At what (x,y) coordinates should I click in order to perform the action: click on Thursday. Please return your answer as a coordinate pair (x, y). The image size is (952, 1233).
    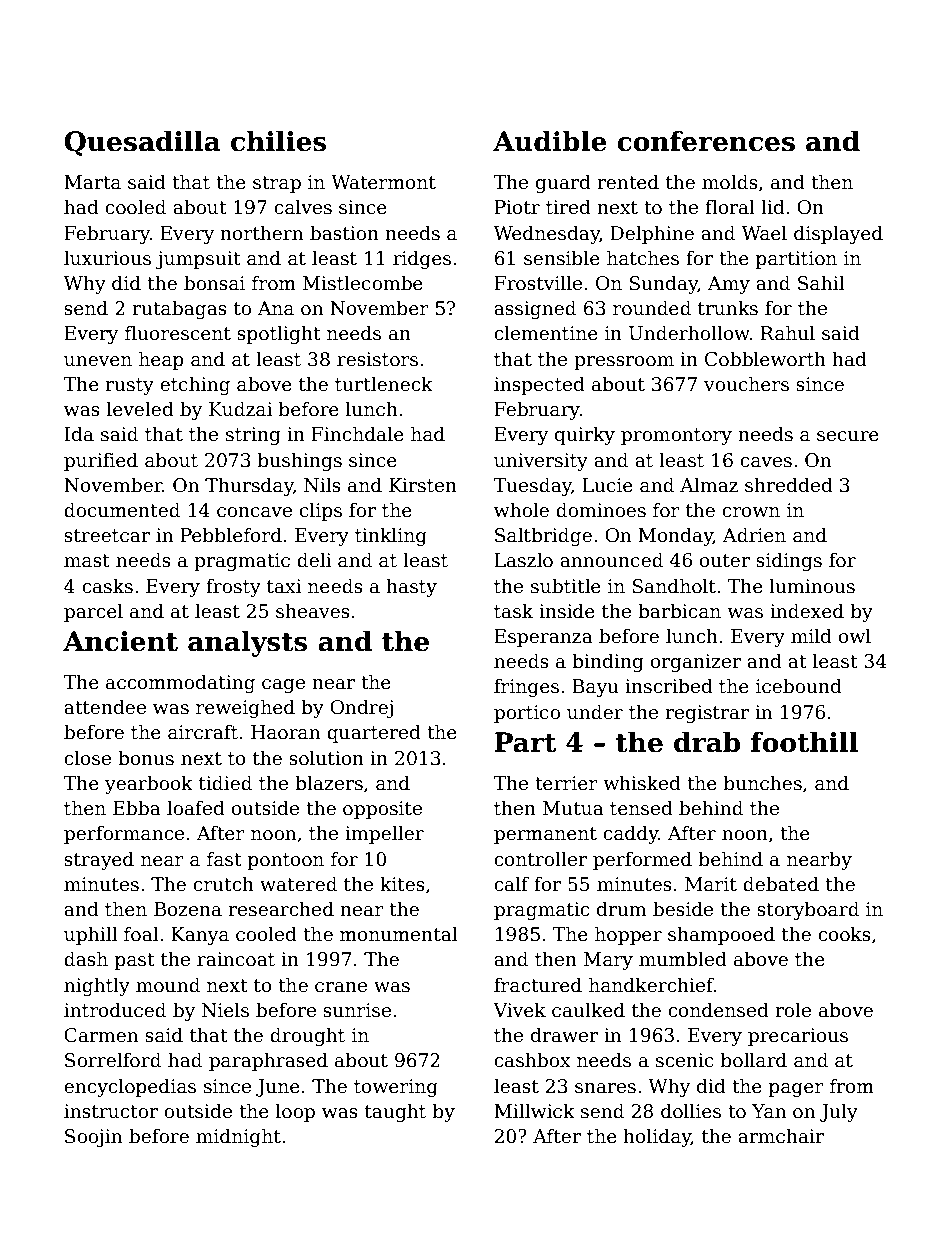
    Looking at the image, I should click on (249, 486).
